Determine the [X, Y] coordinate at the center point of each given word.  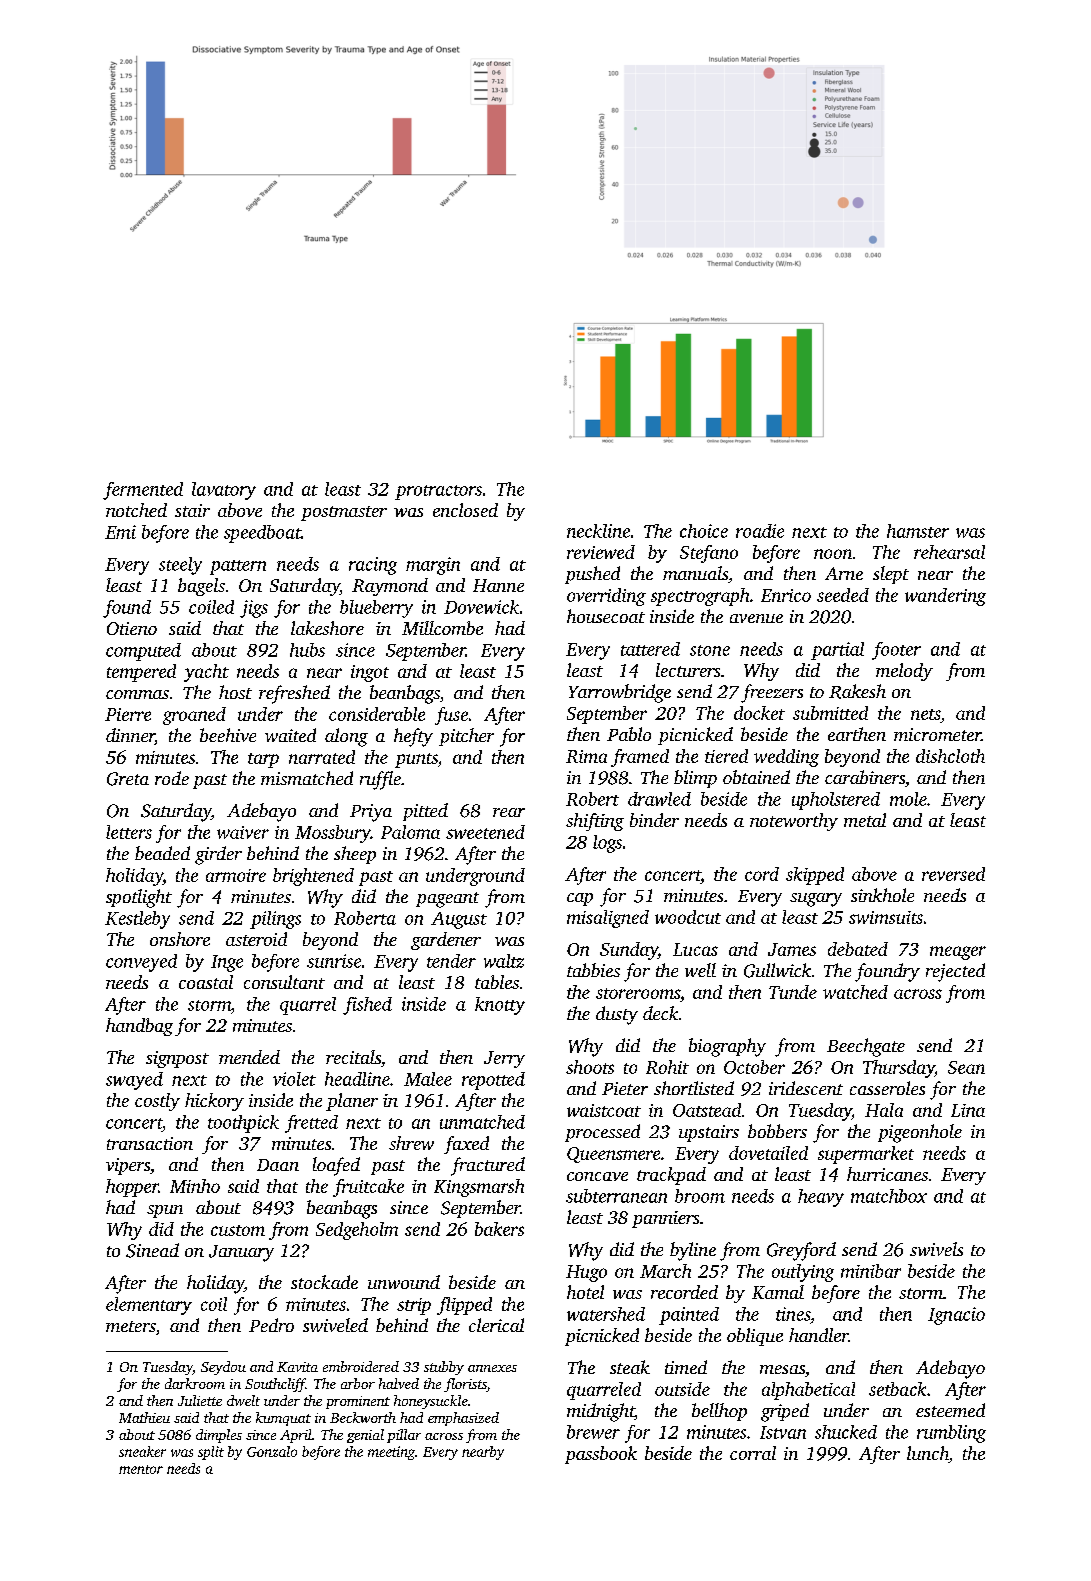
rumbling [951, 1434]
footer [896, 651]
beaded [162, 853]
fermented [143, 491]
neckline [598, 531]
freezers [772, 693]
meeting [391, 1453]
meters [130, 1326]
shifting [595, 822]
